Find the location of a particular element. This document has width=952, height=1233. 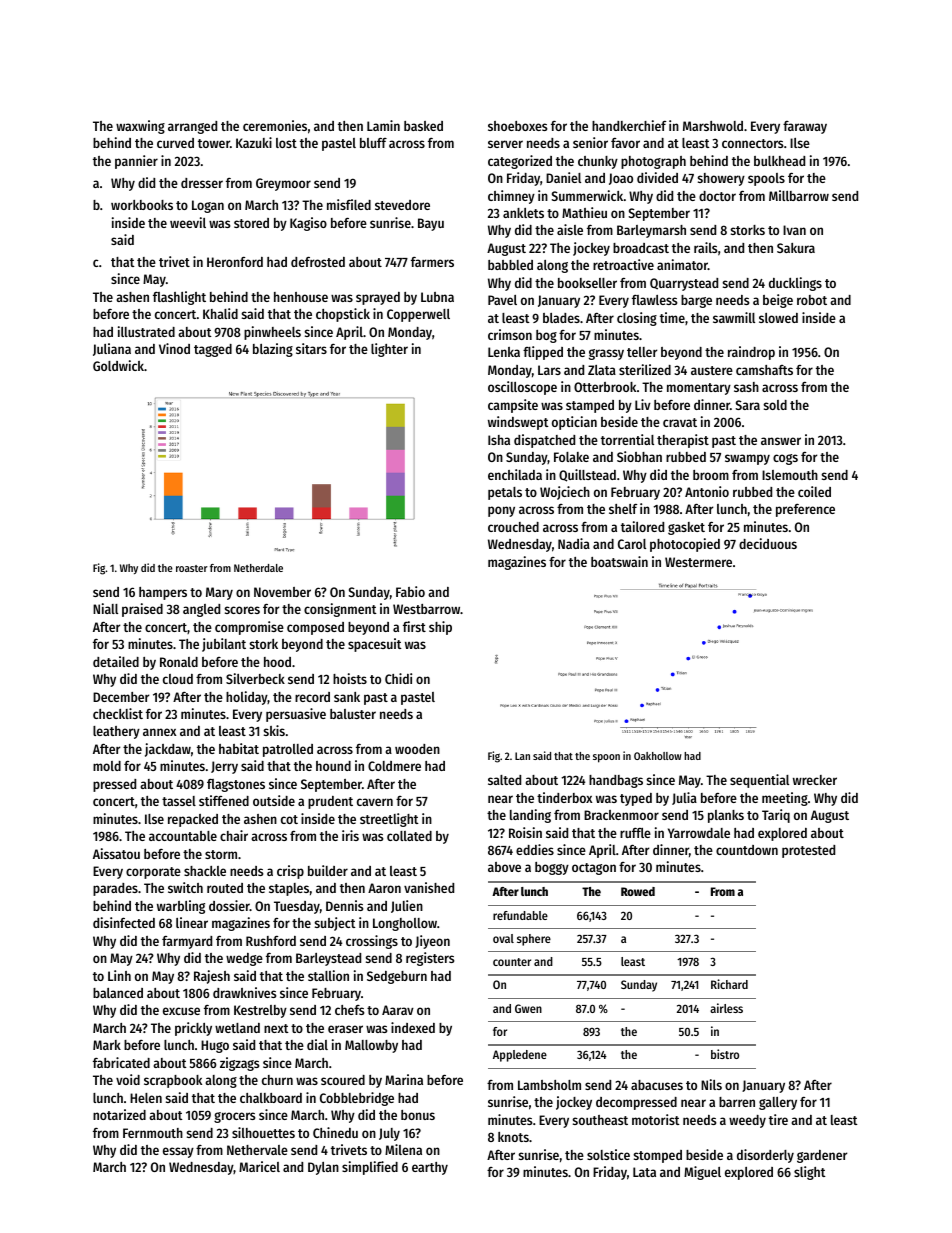

checklist is located at coordinates (118, 713).
